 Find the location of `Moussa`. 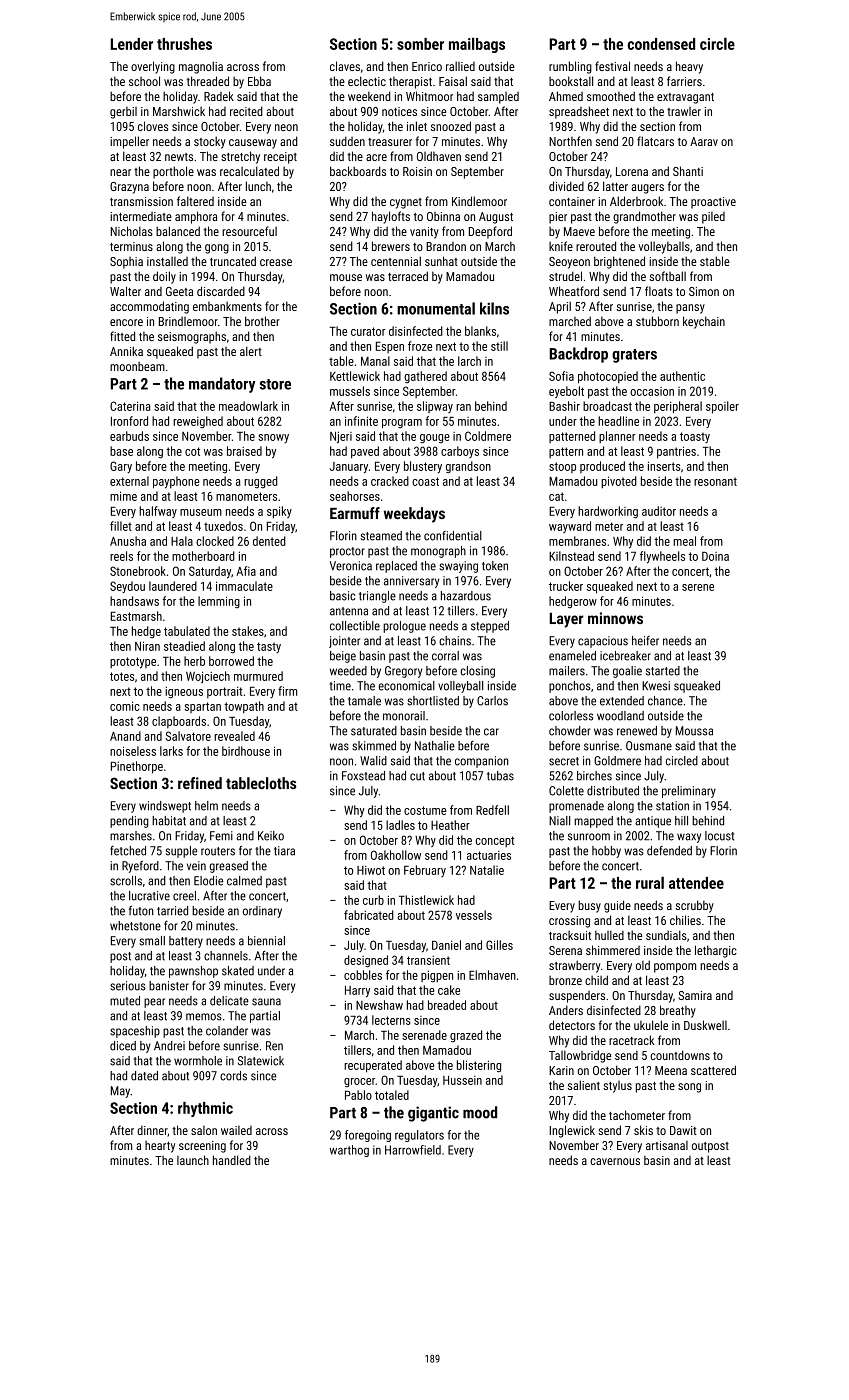

Moussa is located at coordinates (694, 731).
